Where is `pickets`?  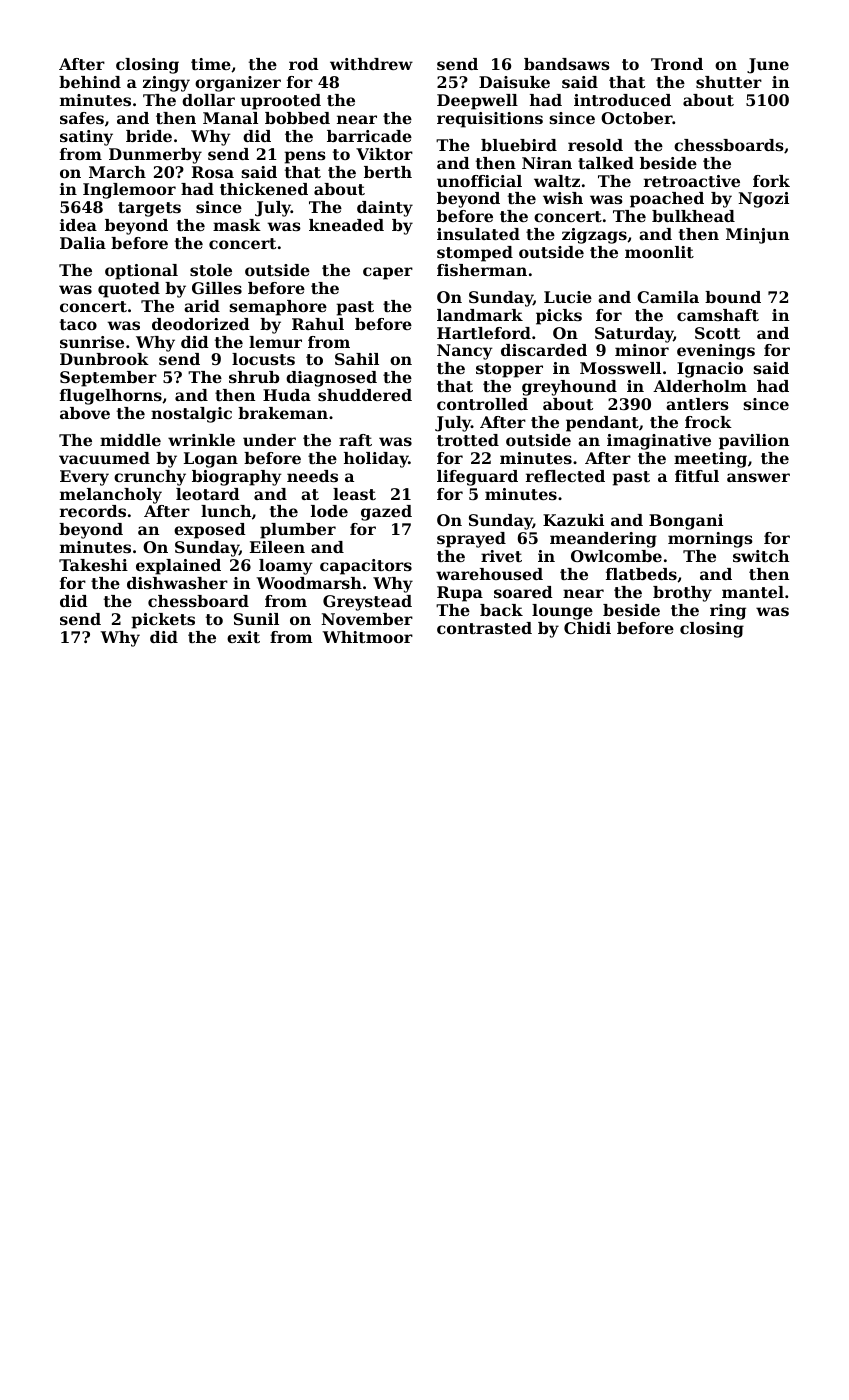 pickets is located at coordinates (163, 621).
